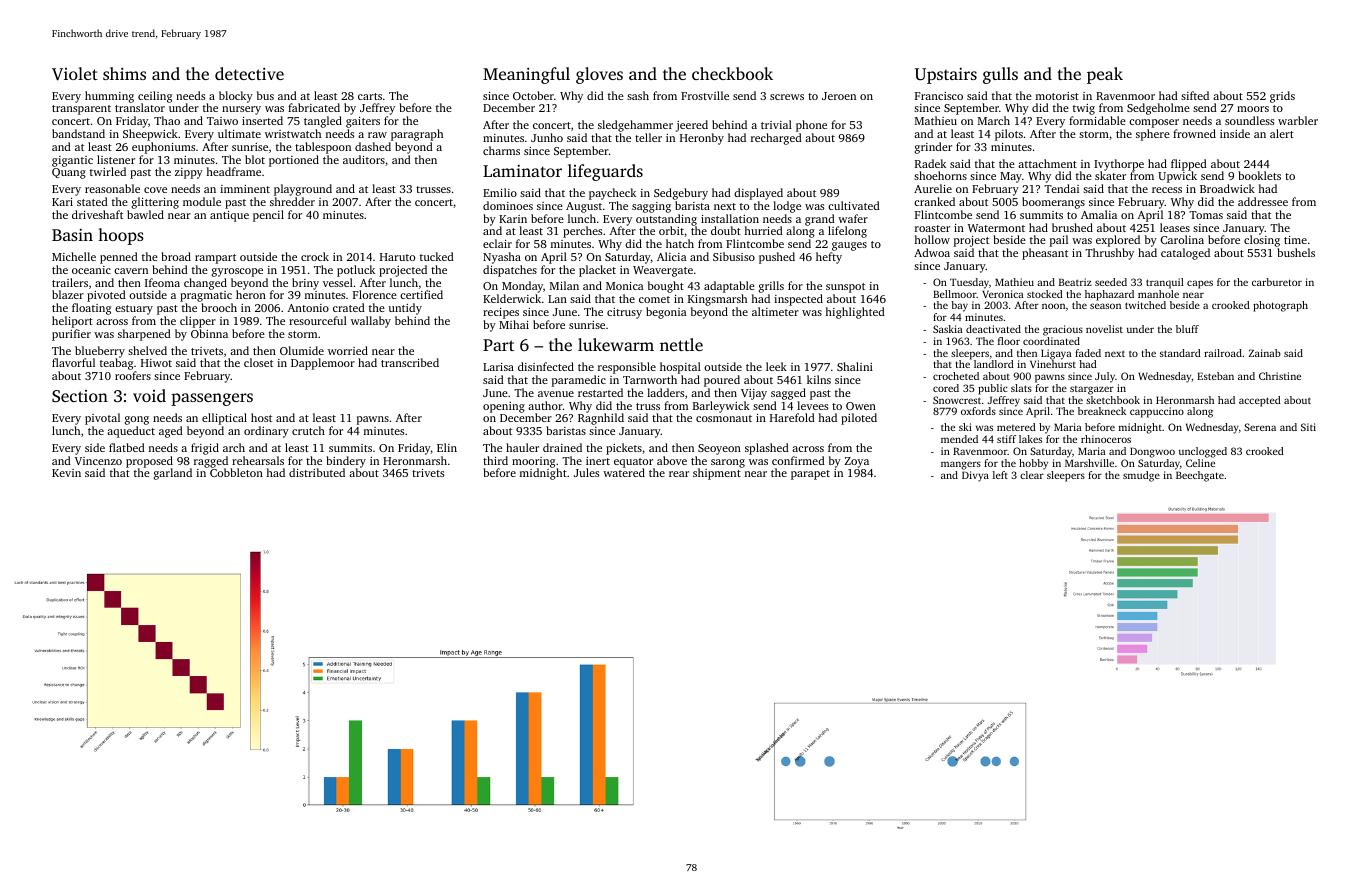 The height and width of the screenshot is (887, 1372). I want to click on Meaningful, so click(526, 75).
